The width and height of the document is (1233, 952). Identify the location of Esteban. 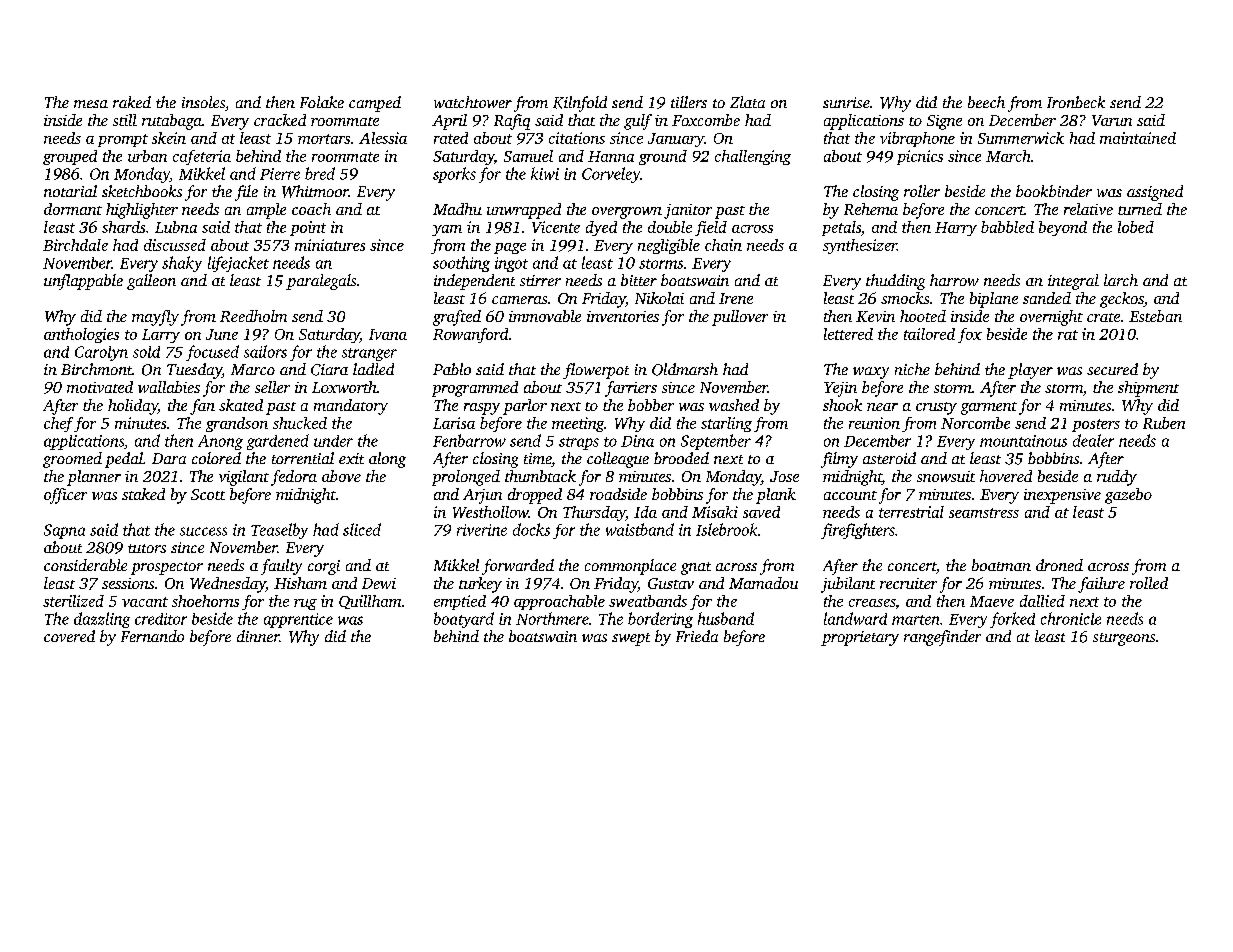
(1155, 316).
